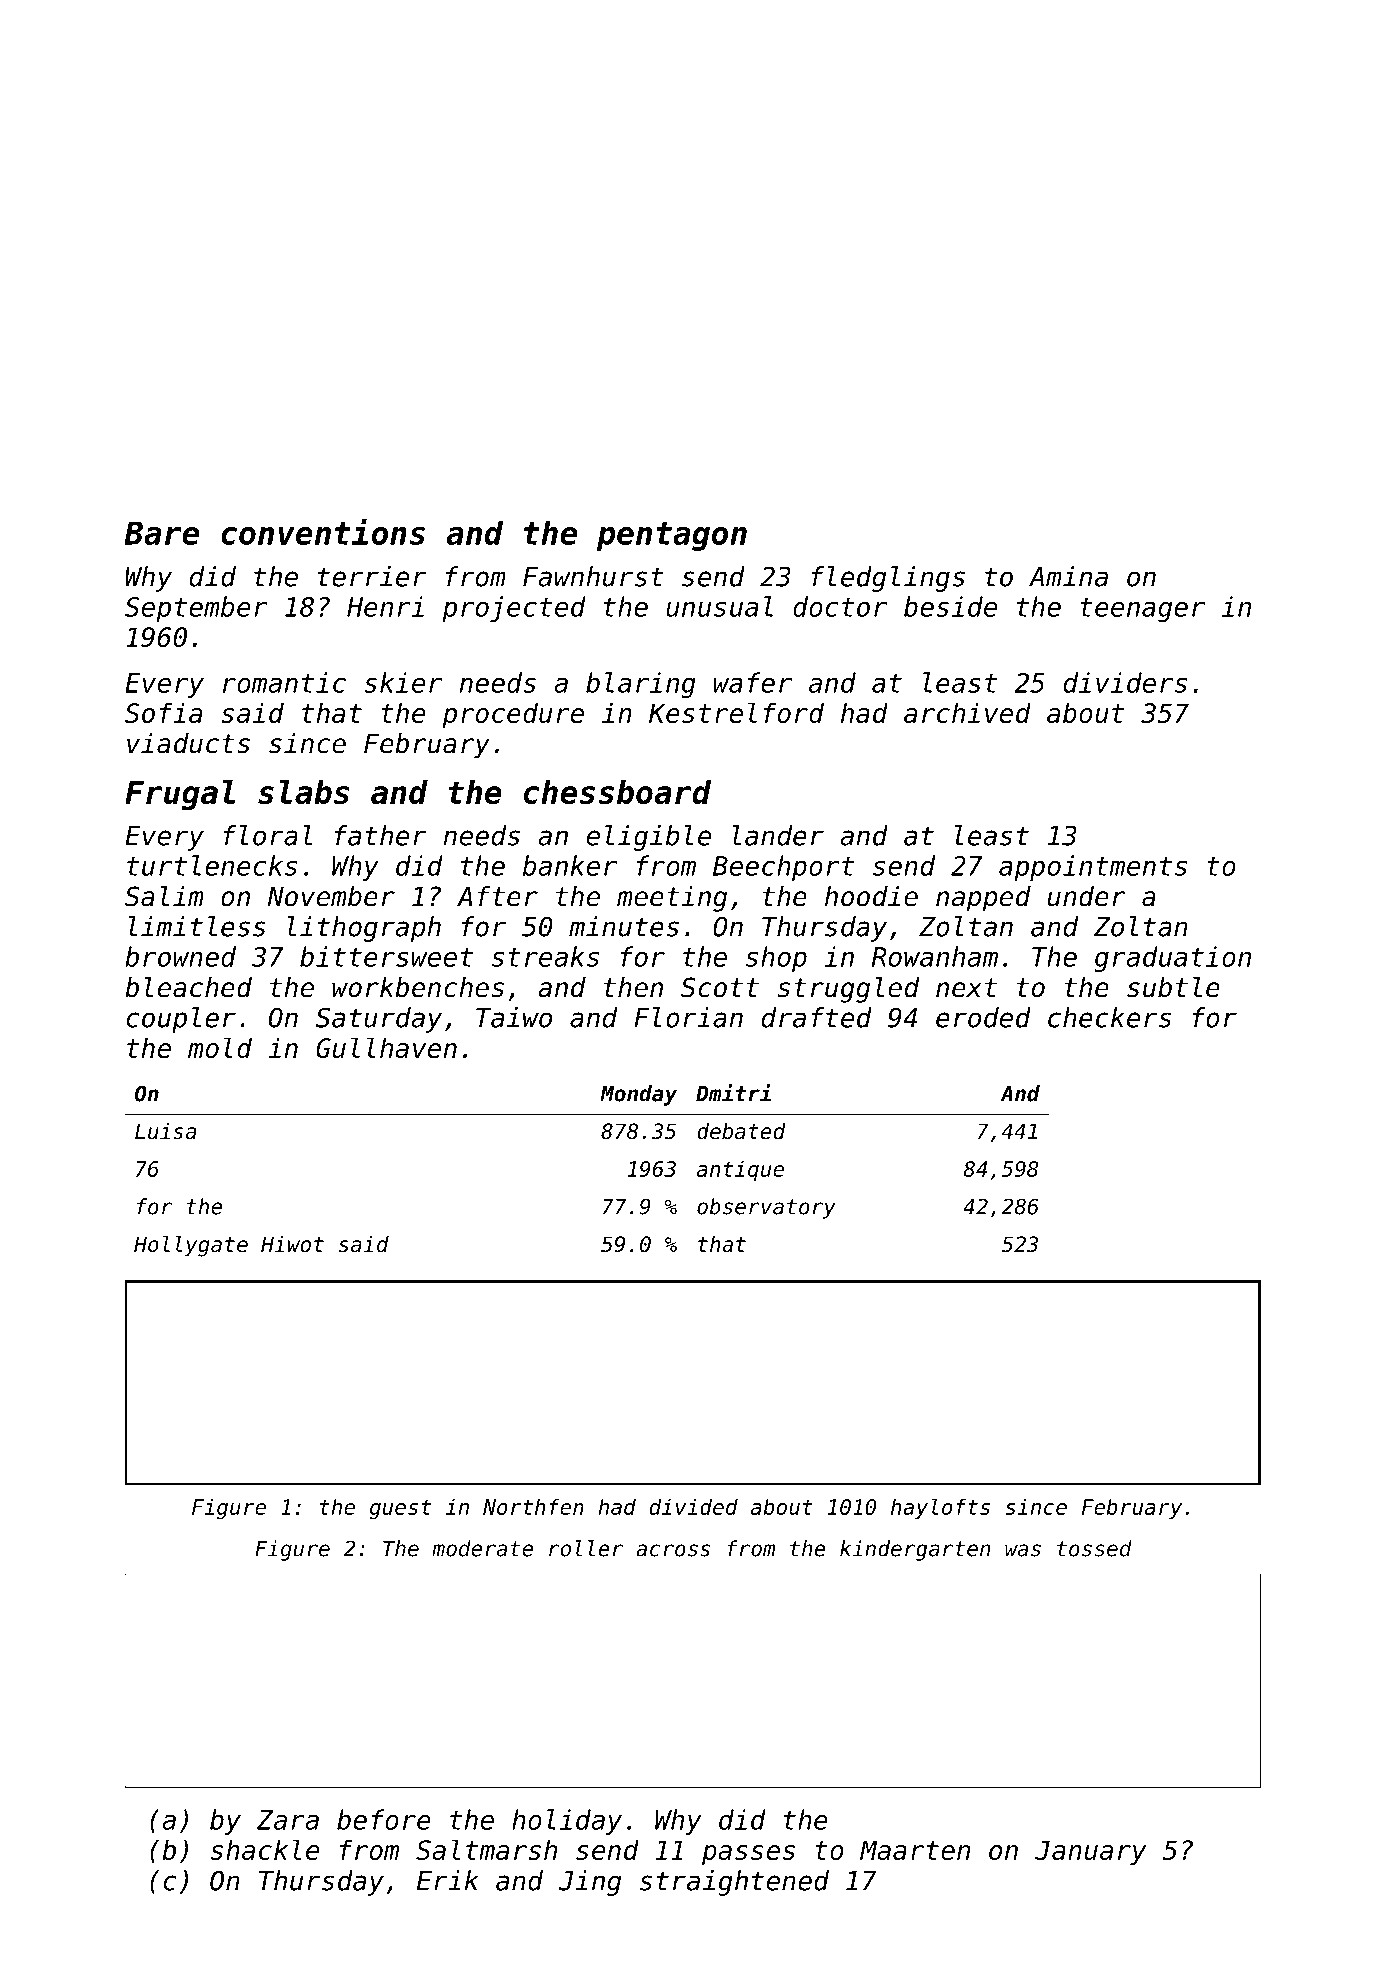 This page has height=1969, width=1386. Describe the element at coordinates (323, 532) in the page. I see `conventions` at that location.
